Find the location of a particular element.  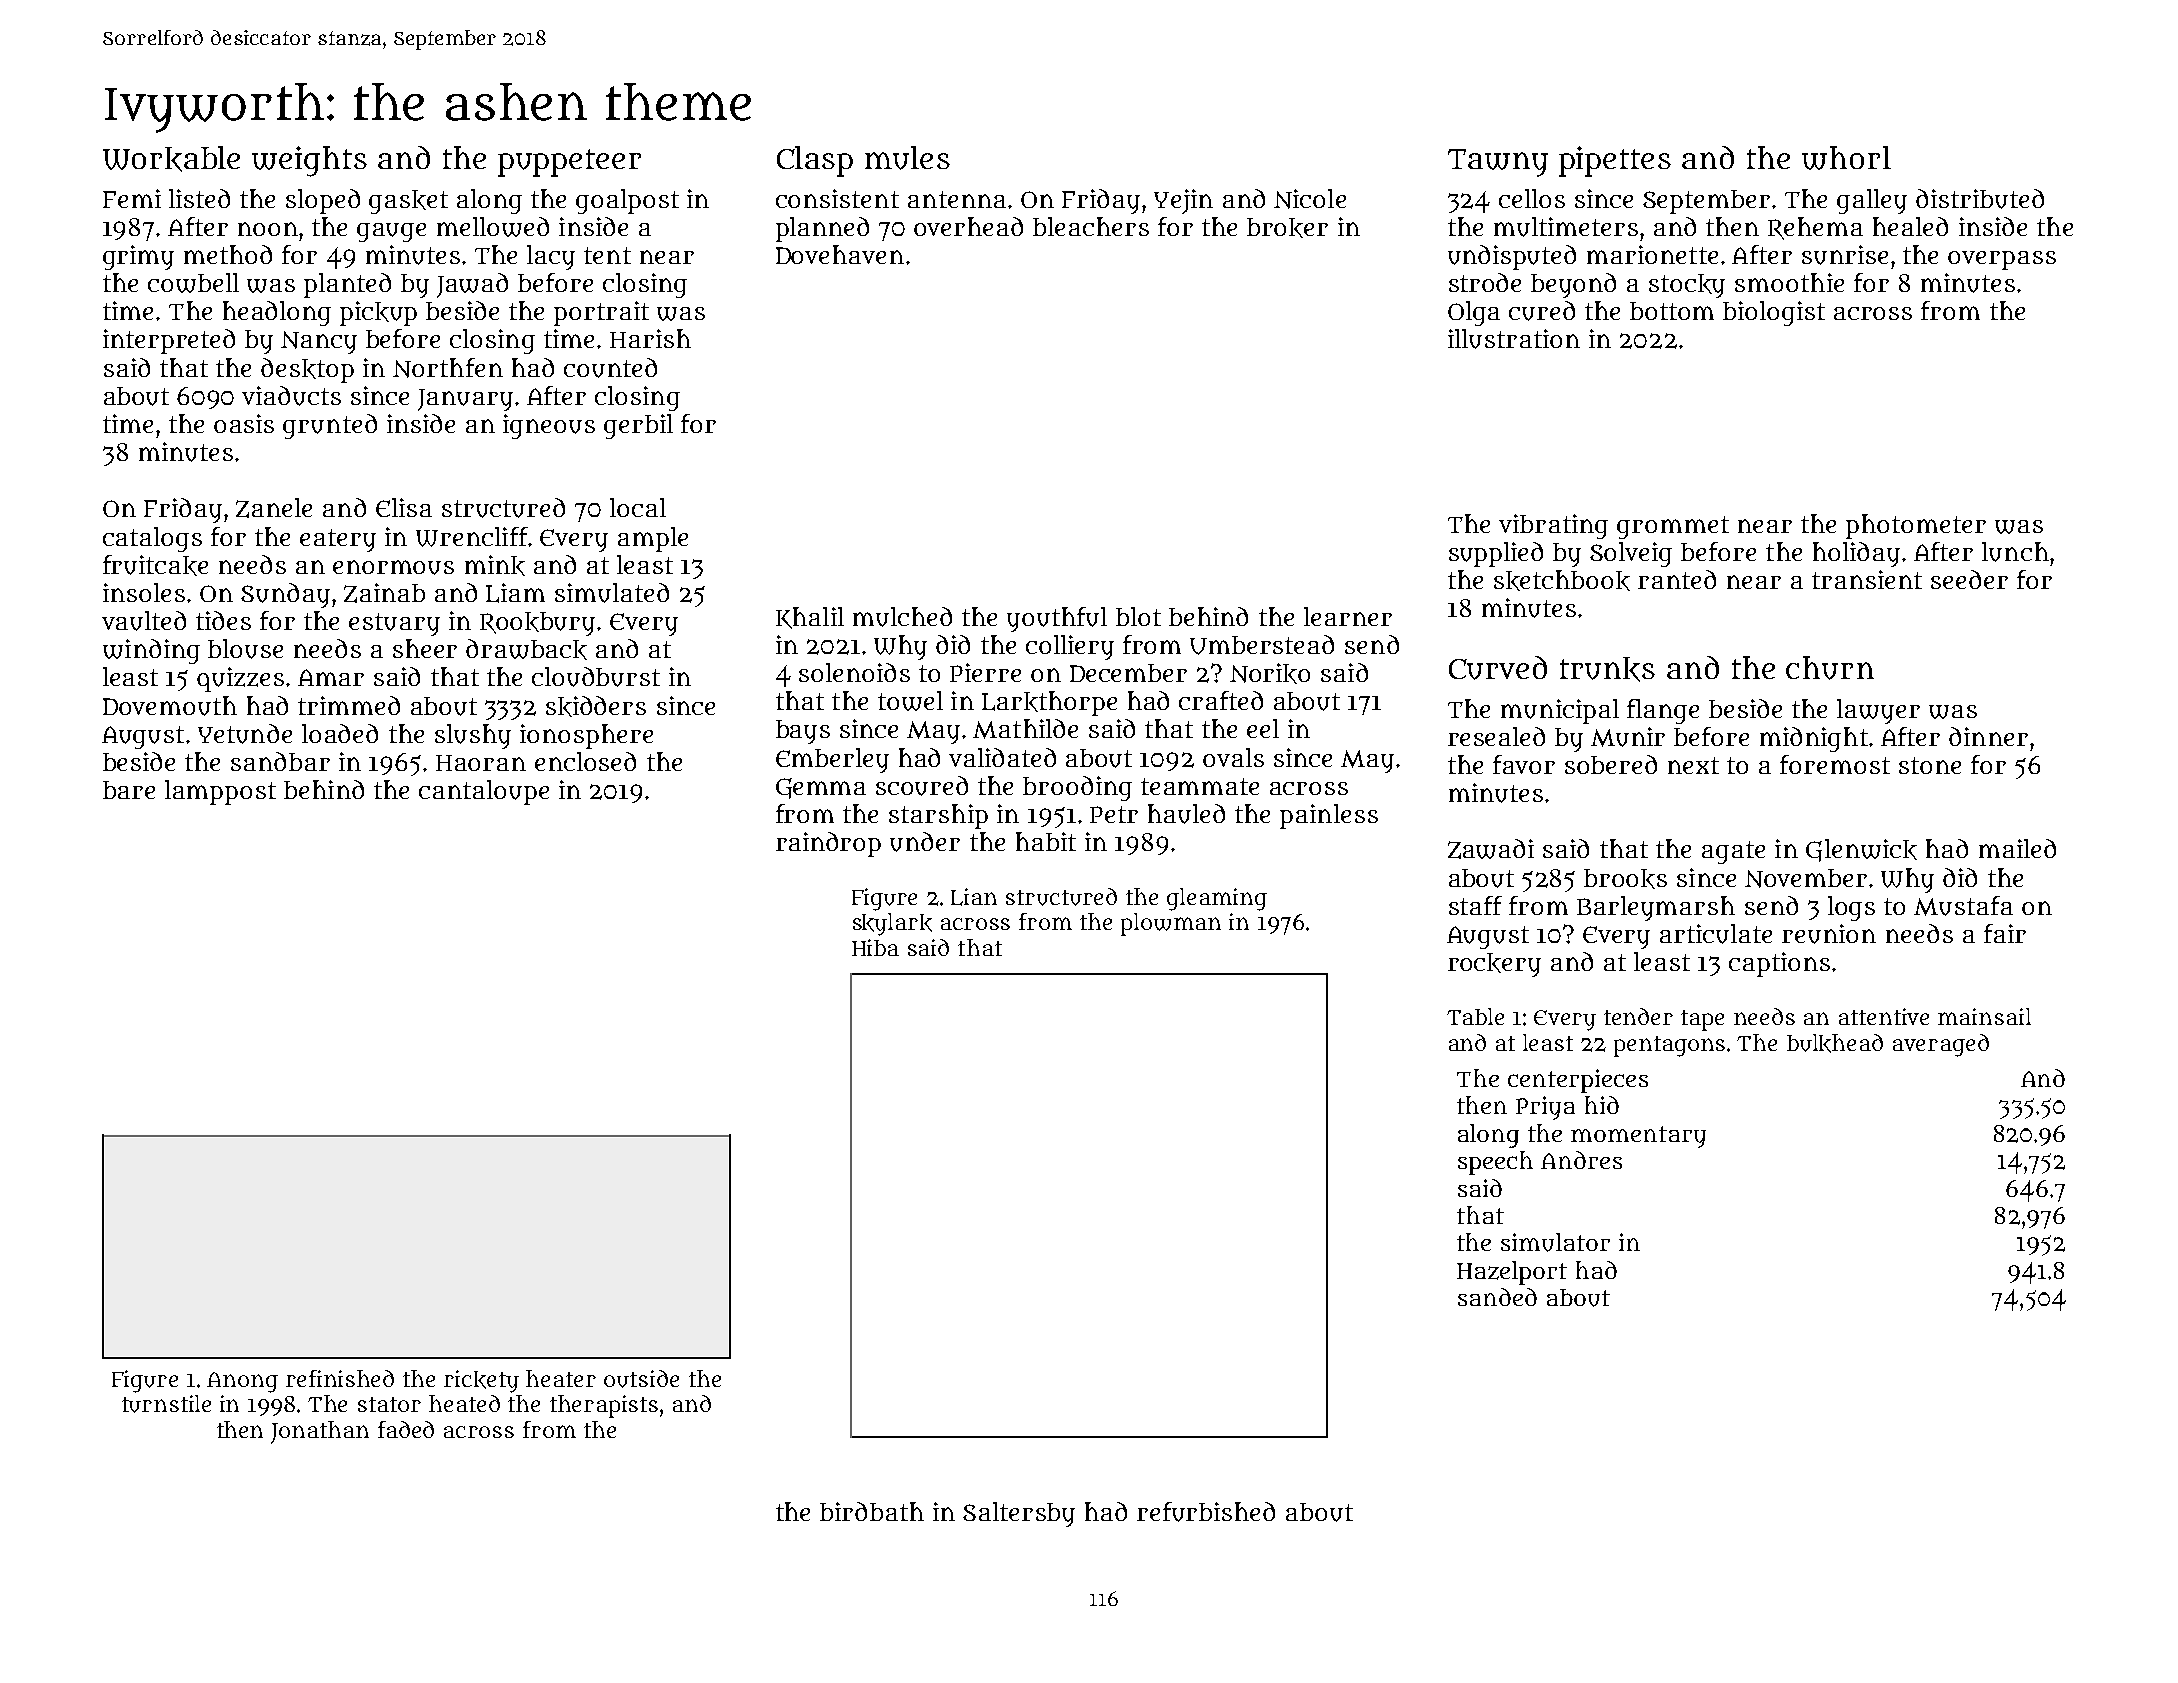

dinner is located at coordinates (1988, 736).
